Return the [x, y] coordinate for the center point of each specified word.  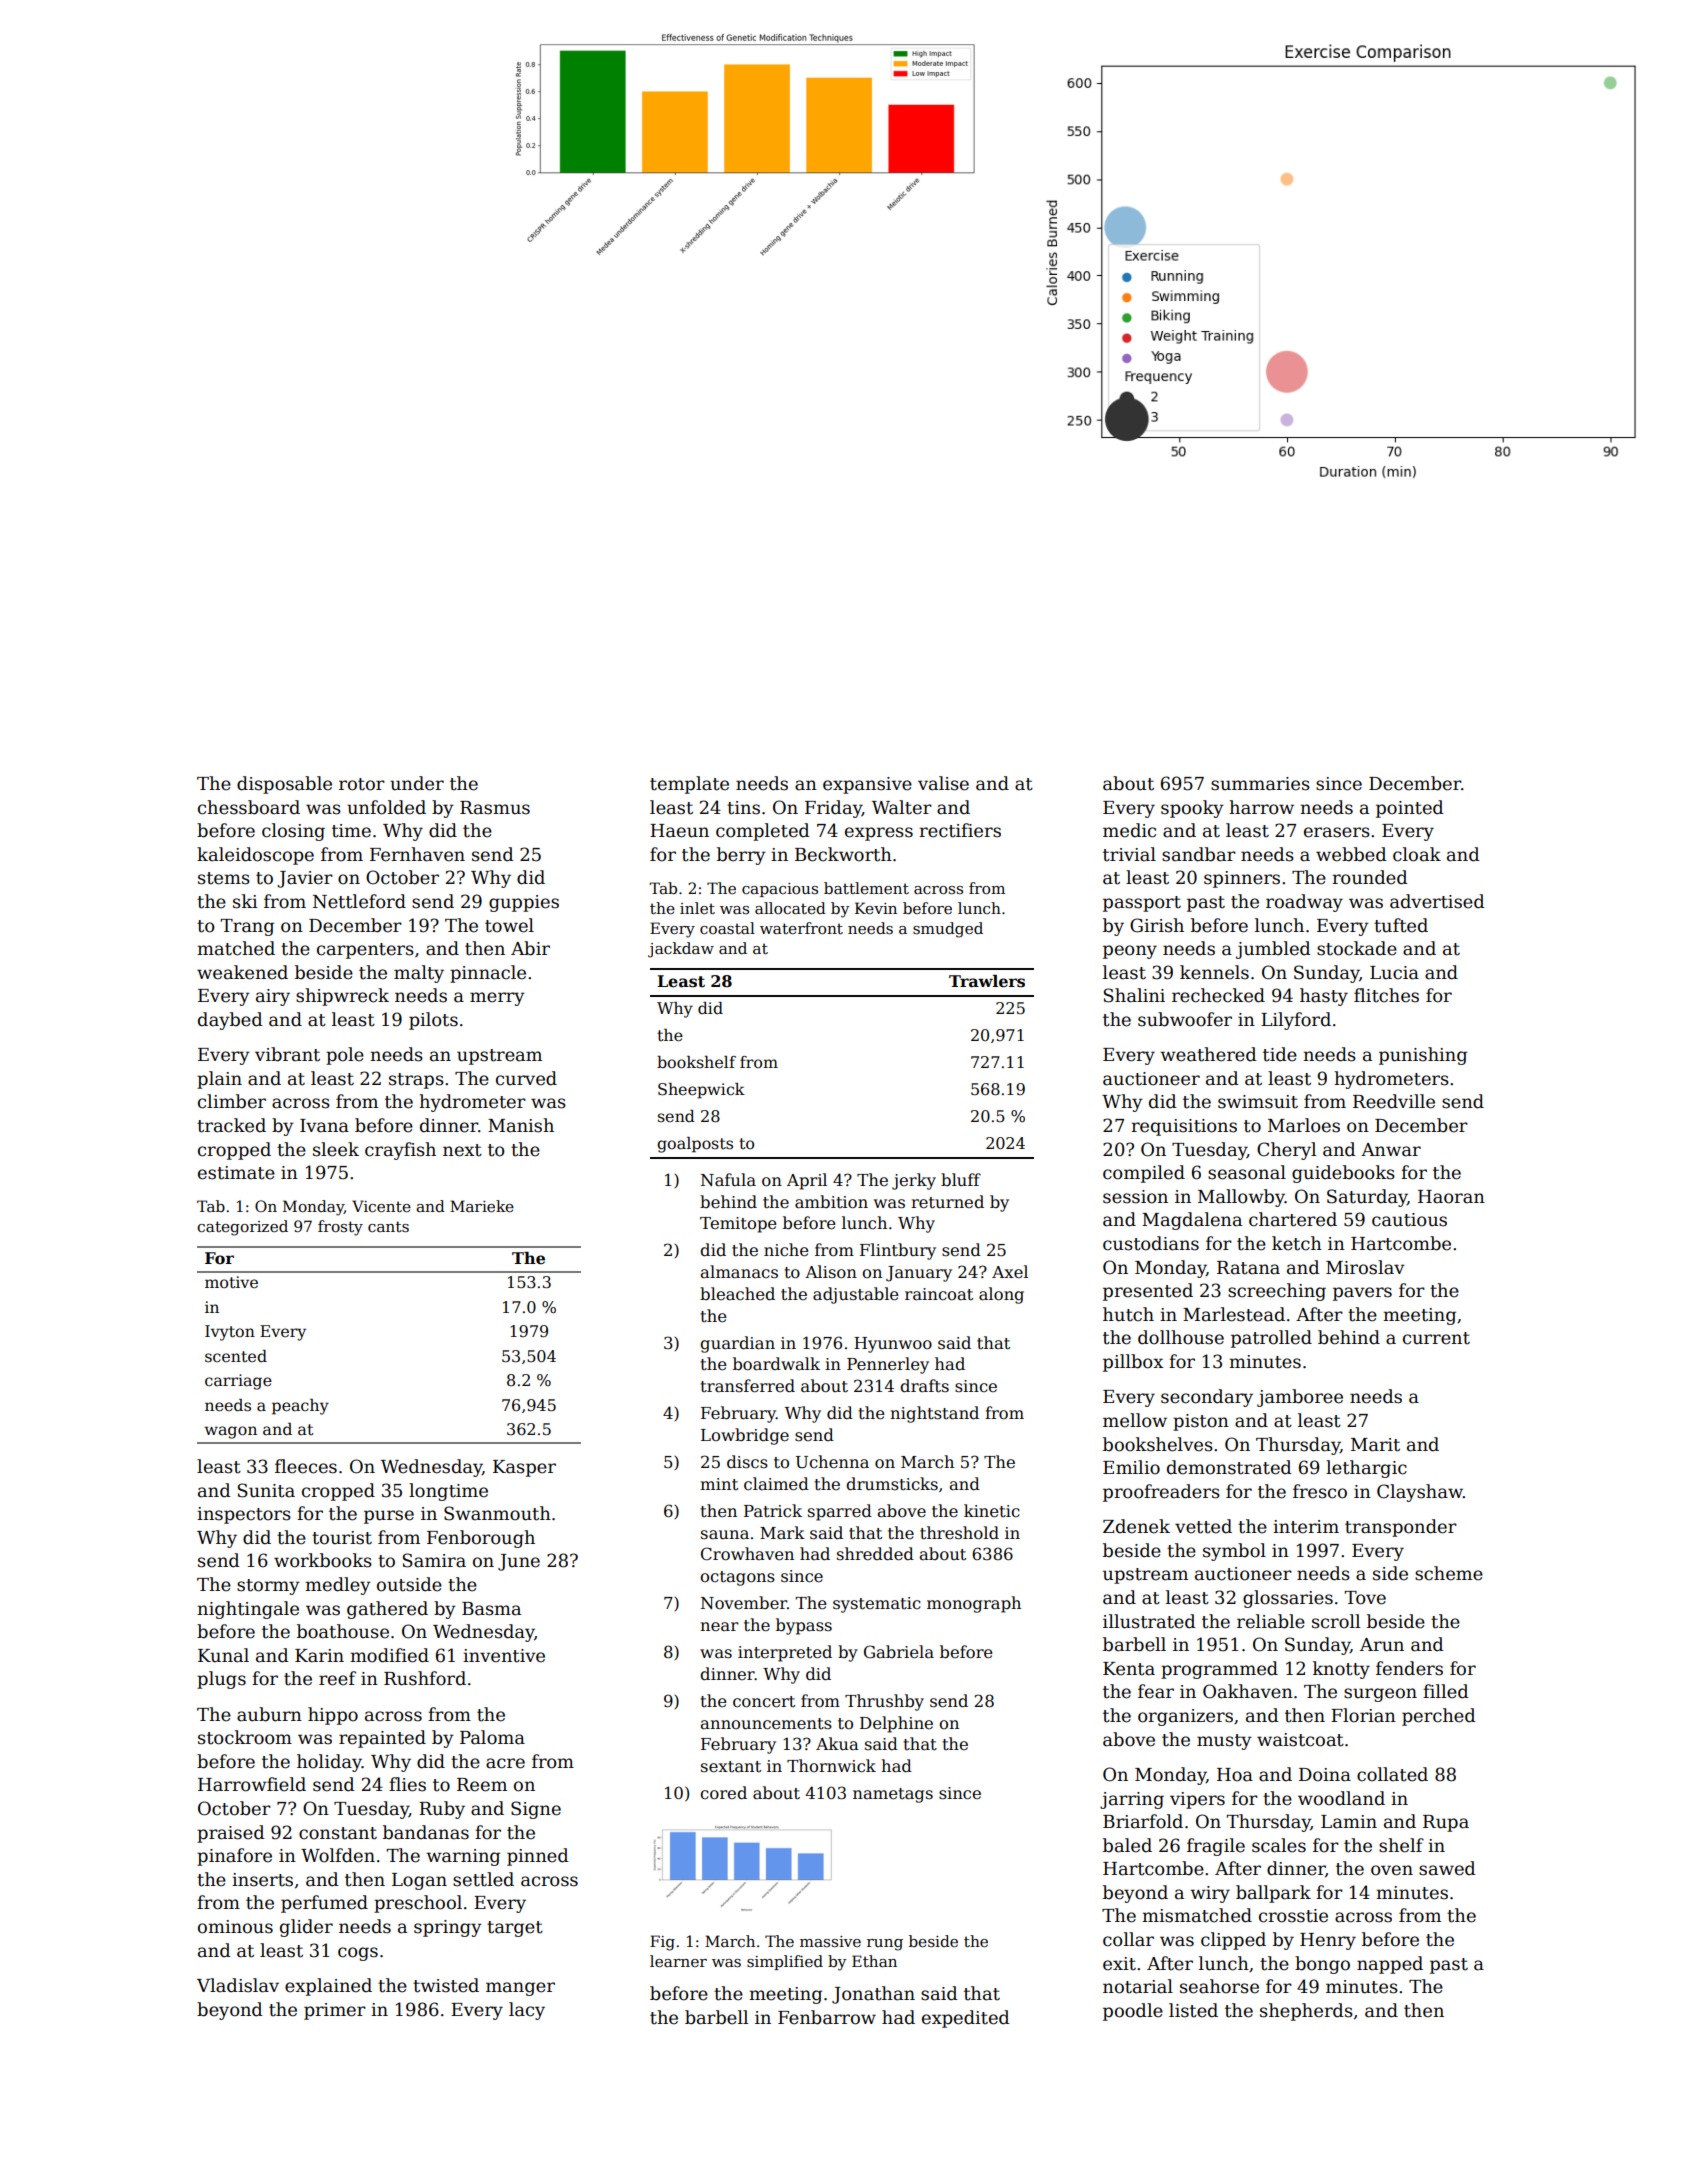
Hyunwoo [893, 1345]
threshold [959, 1533]
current [1436, 1338]
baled [1127, 1845]
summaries [1260, 784]
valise [943, 783]
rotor [362, 784]
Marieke [482, 1206]
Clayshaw [1420, 1493]
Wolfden [338, 1855]
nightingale [248, 1610]
